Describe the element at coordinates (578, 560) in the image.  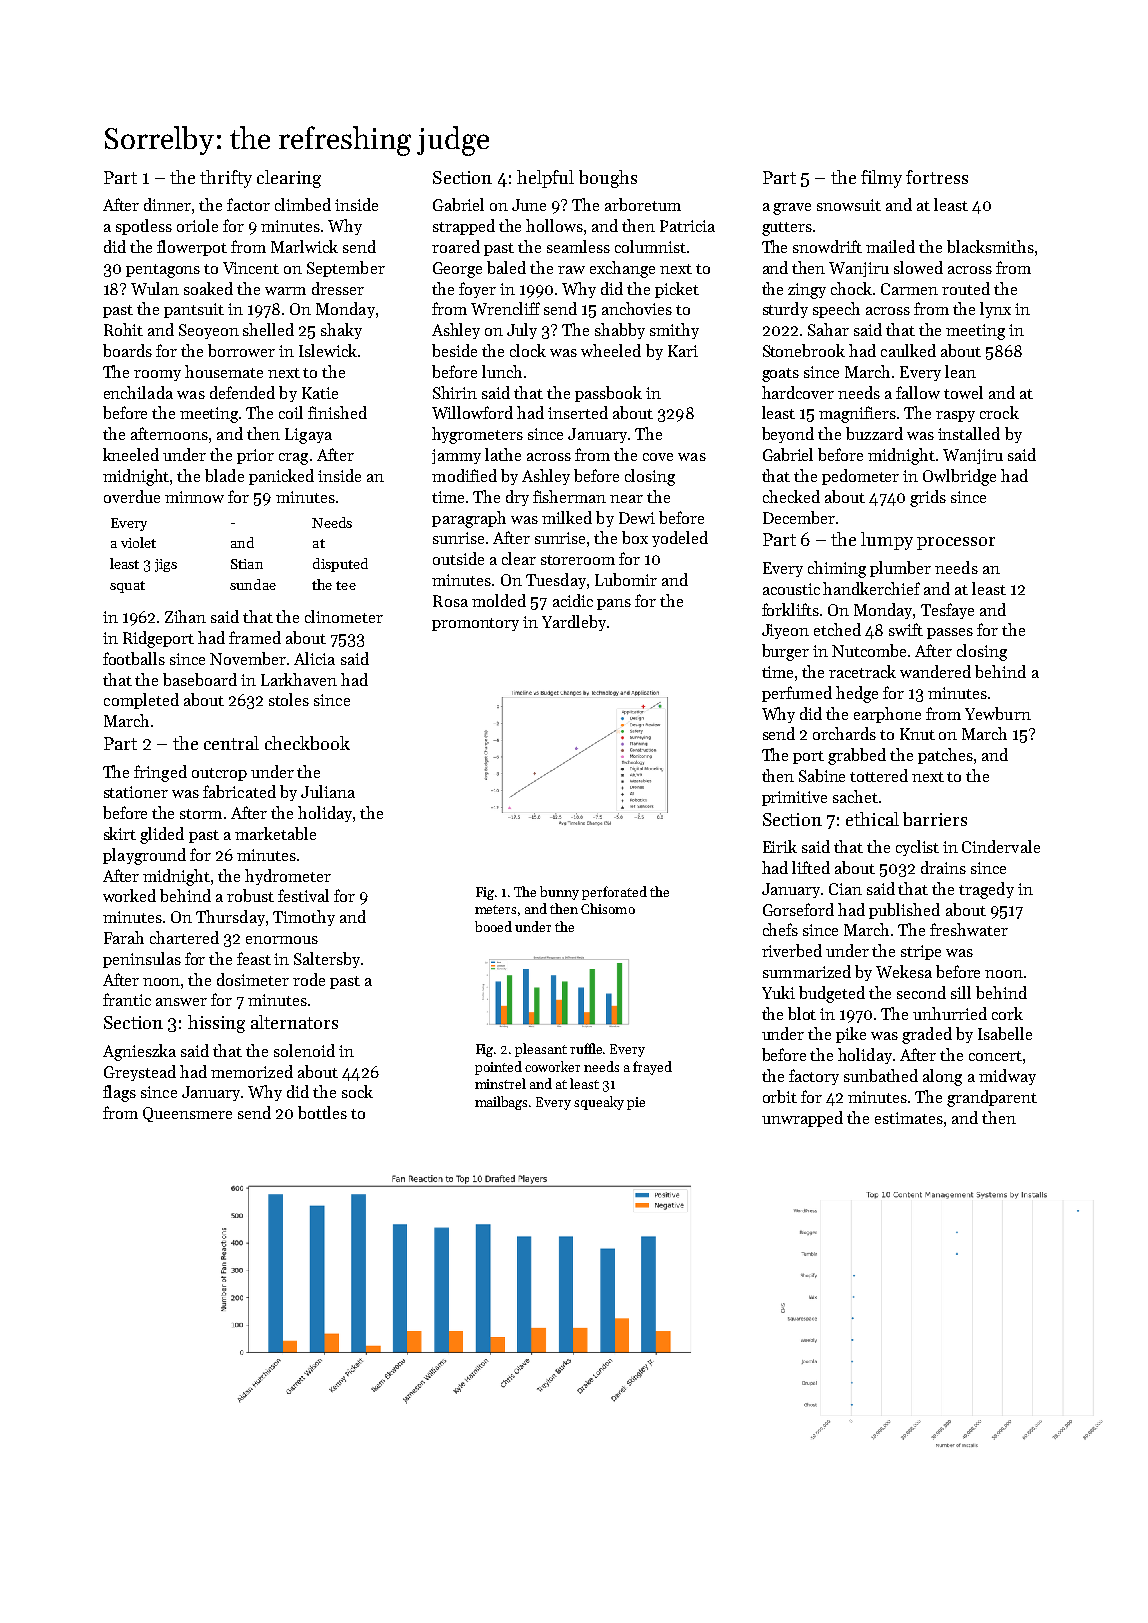
I see `storeroom` at that location.
